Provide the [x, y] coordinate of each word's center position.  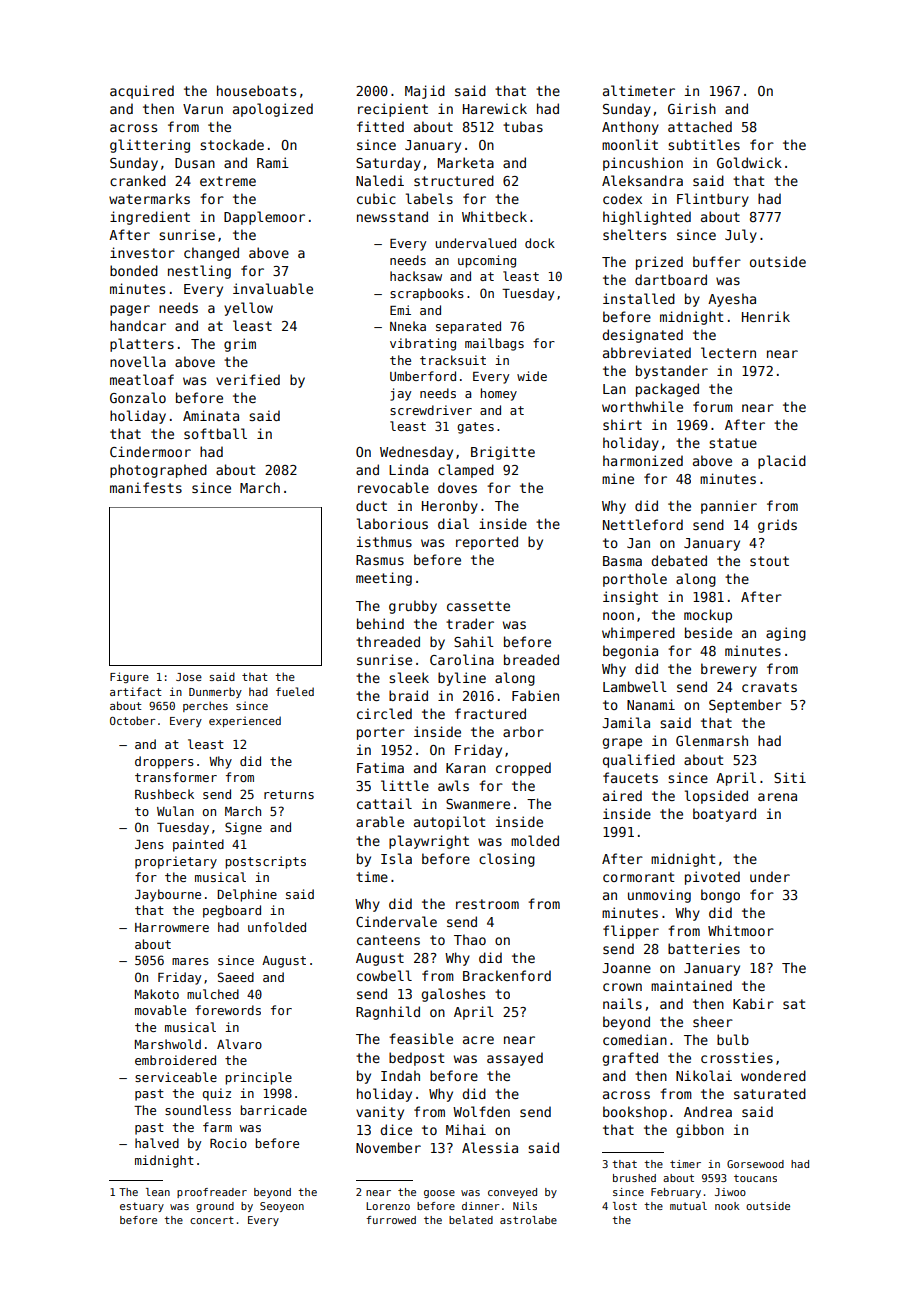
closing [507, 860]
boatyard [724, 815]
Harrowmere [172, 927]
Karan [466, 768]
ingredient [150, 218]
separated [468, 327]
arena [777, 797]
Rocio [228, 1143]
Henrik [766, 316]
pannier [729, 507]
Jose [189, 677]
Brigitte [503, 453]
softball [215, 433]
